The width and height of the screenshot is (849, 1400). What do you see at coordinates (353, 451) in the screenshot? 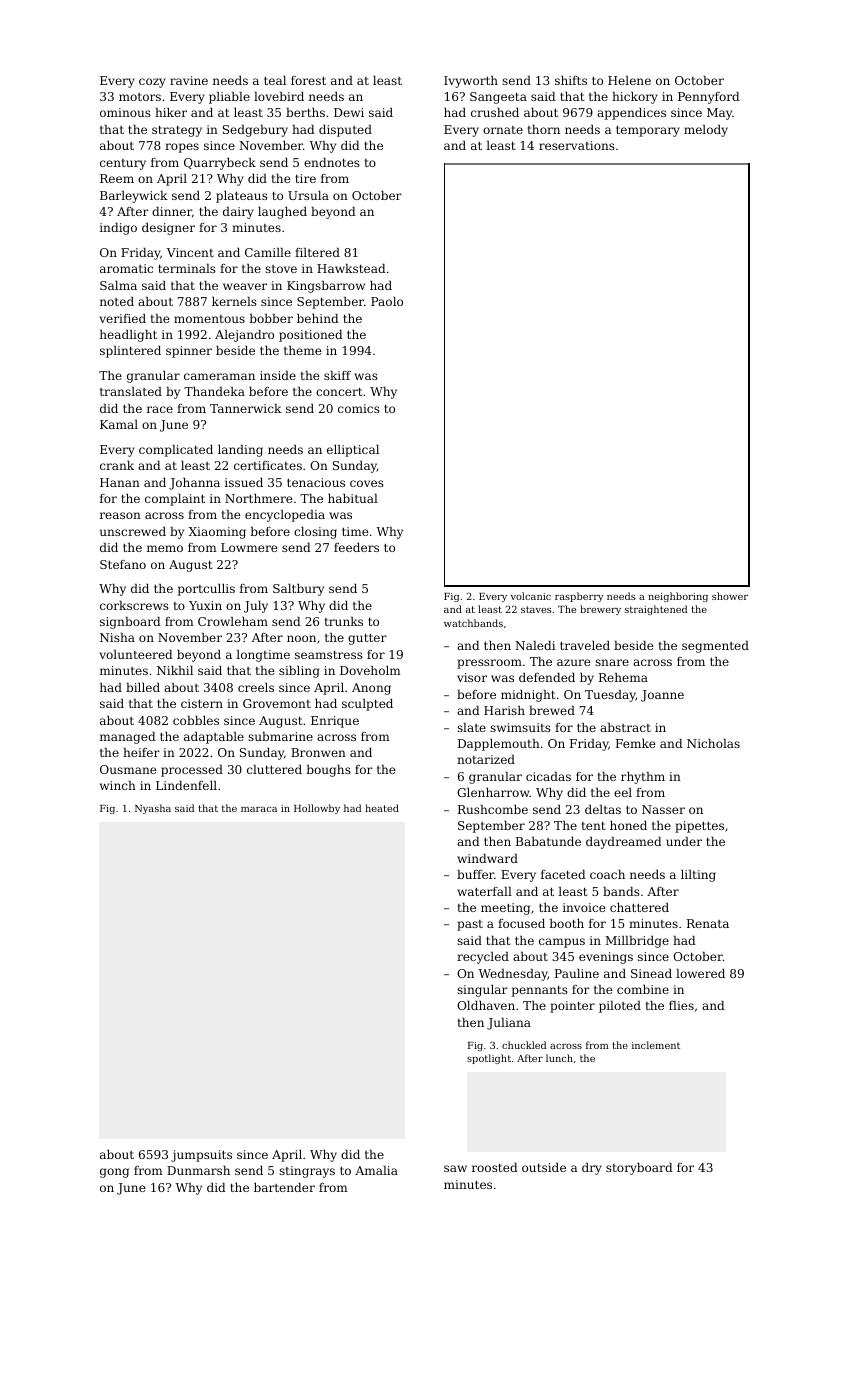
I see `elliptical` at bounding box center [353, 451].
